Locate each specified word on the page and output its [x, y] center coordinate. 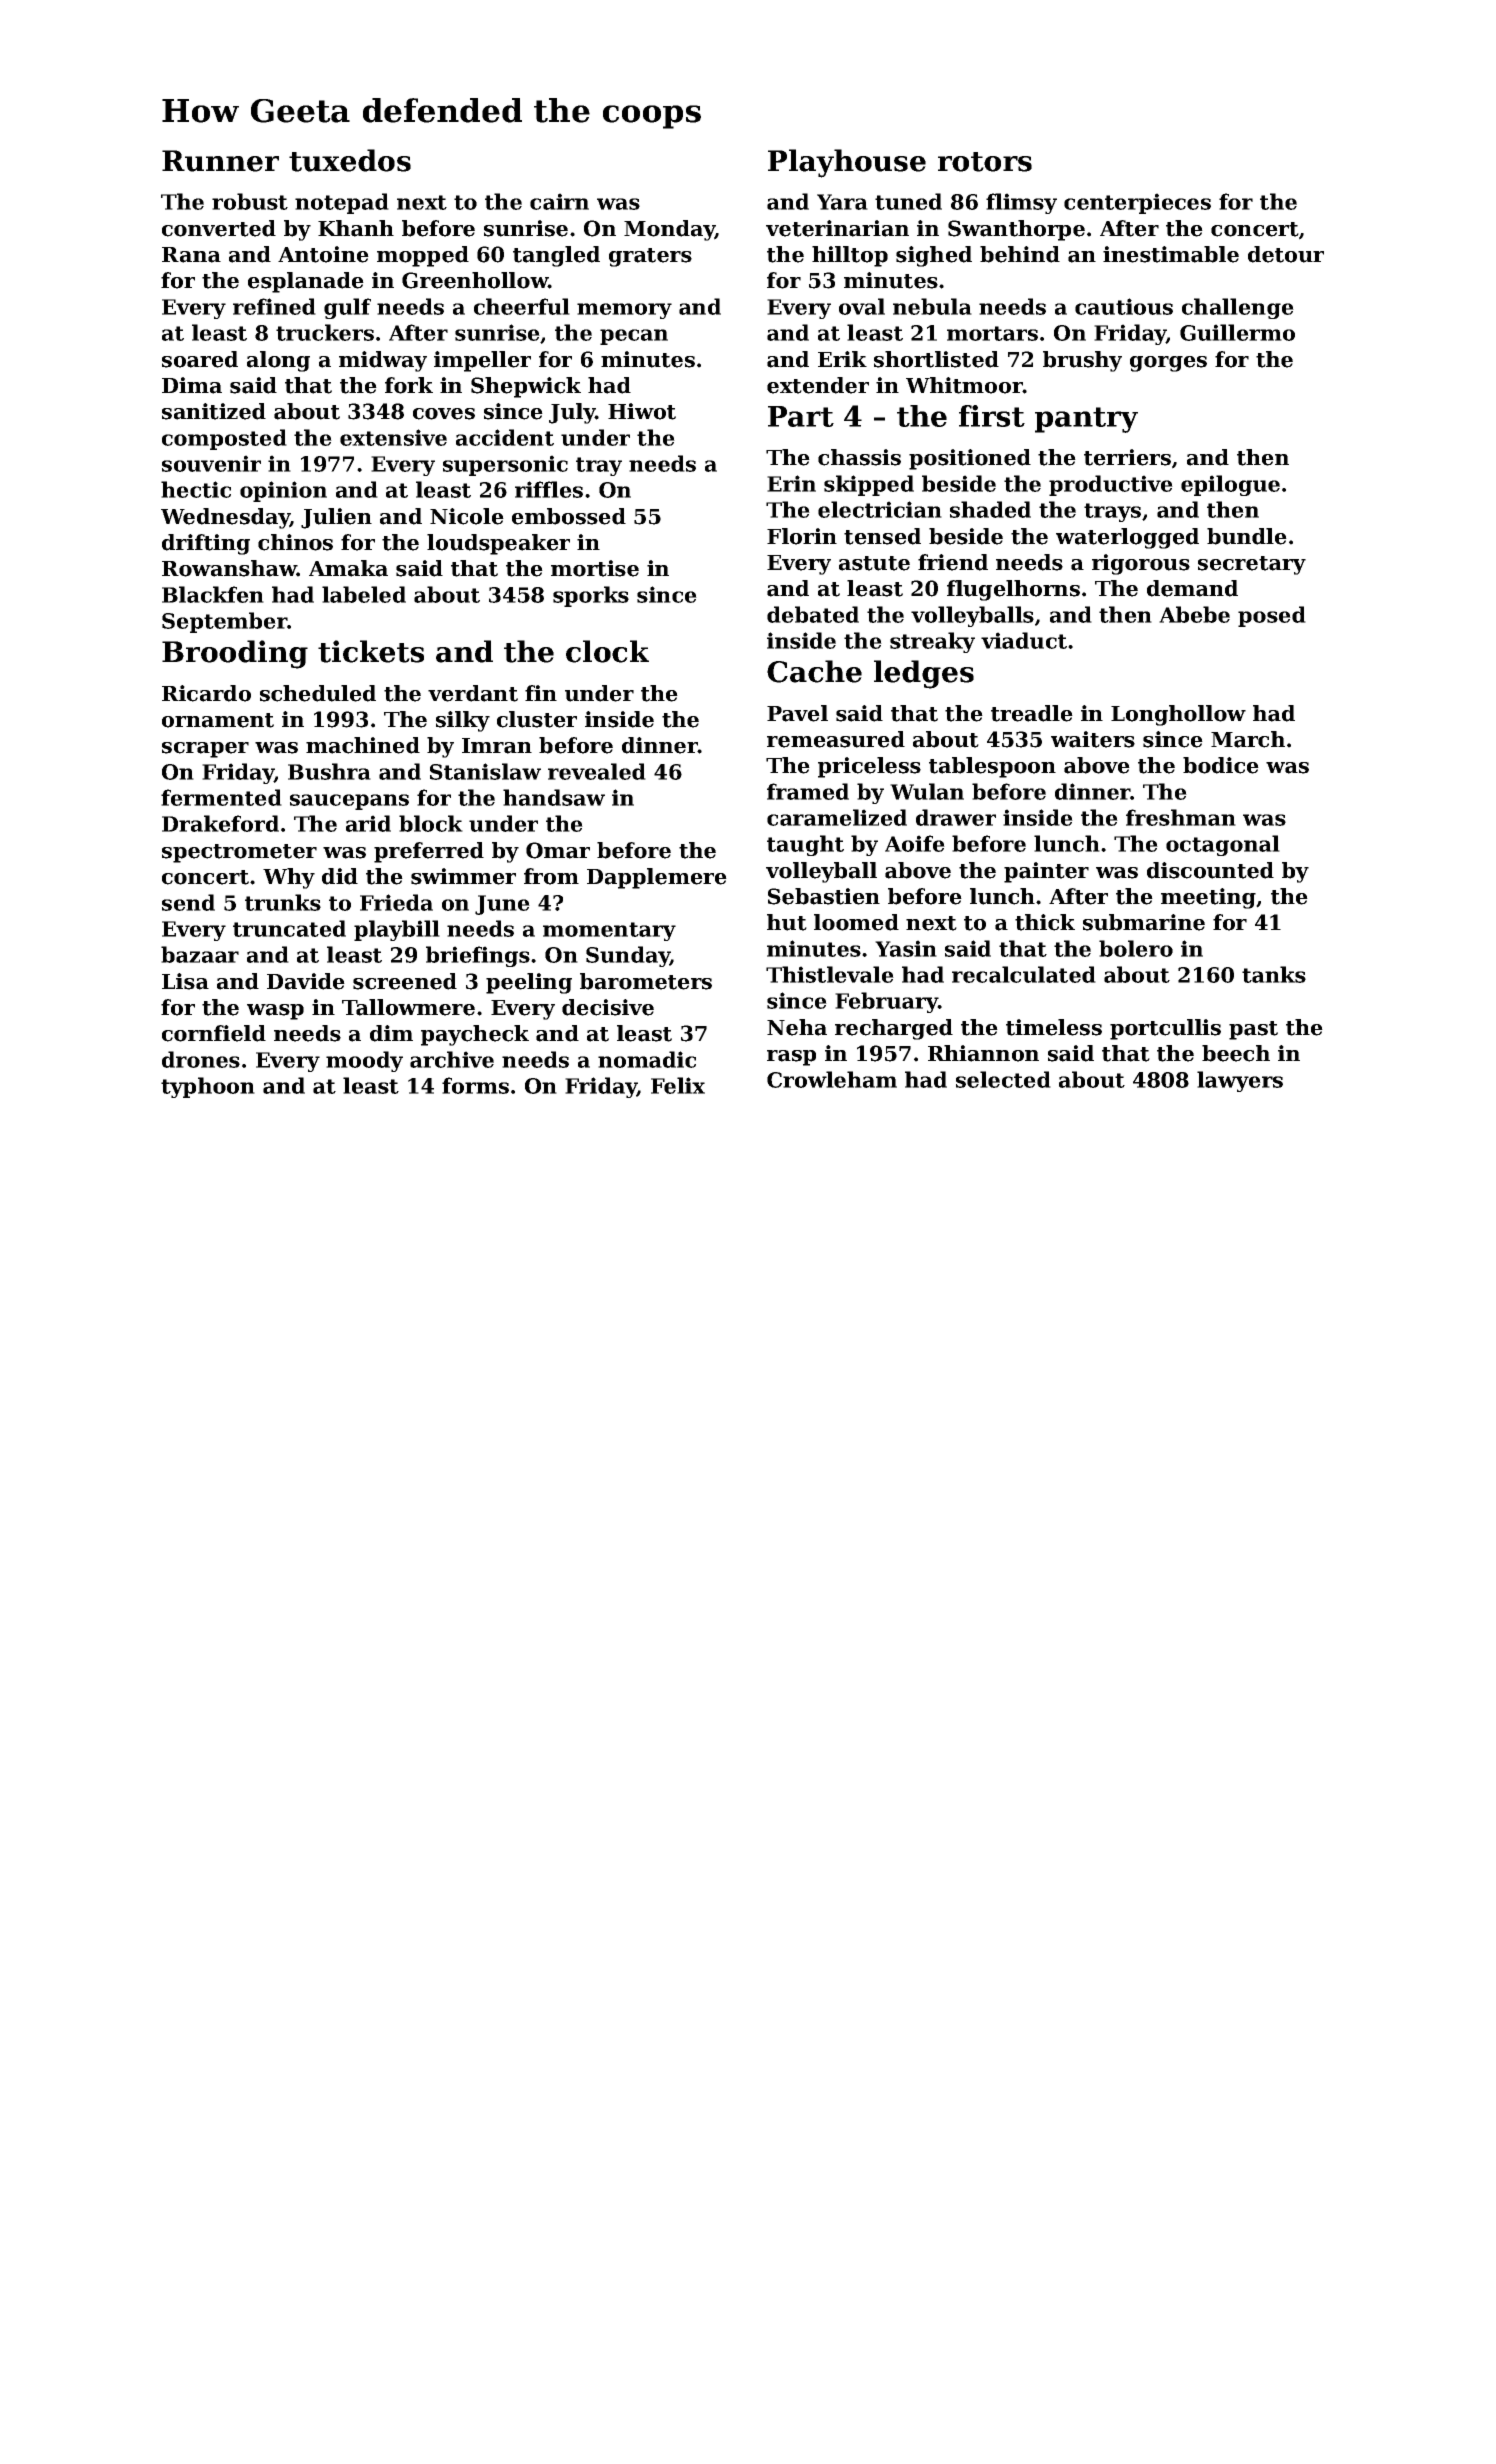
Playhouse [847, 163]
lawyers [1240, 1081]
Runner [220, 161]
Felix [678, 1085]
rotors [985, 162]
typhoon [208, 1087]
